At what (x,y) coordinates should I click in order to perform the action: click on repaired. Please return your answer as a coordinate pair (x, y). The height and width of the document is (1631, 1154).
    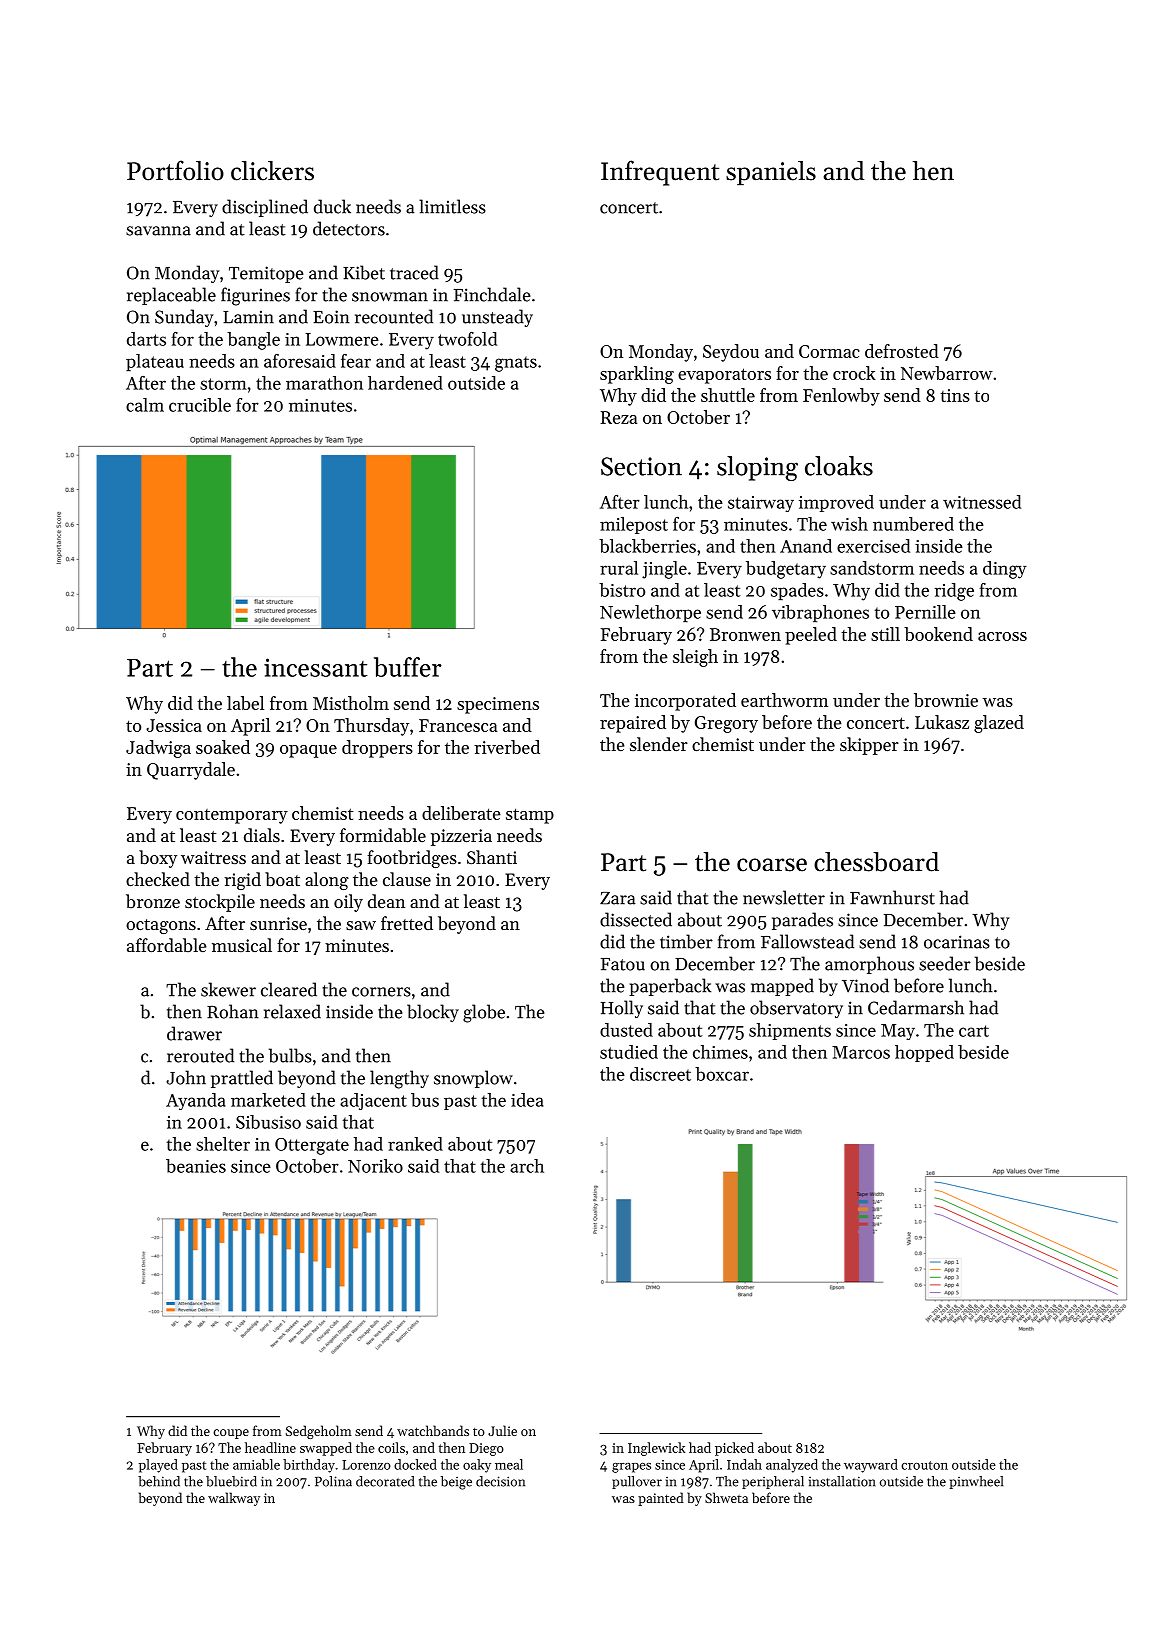
    Looking at the image, I should click on (633, 724).
